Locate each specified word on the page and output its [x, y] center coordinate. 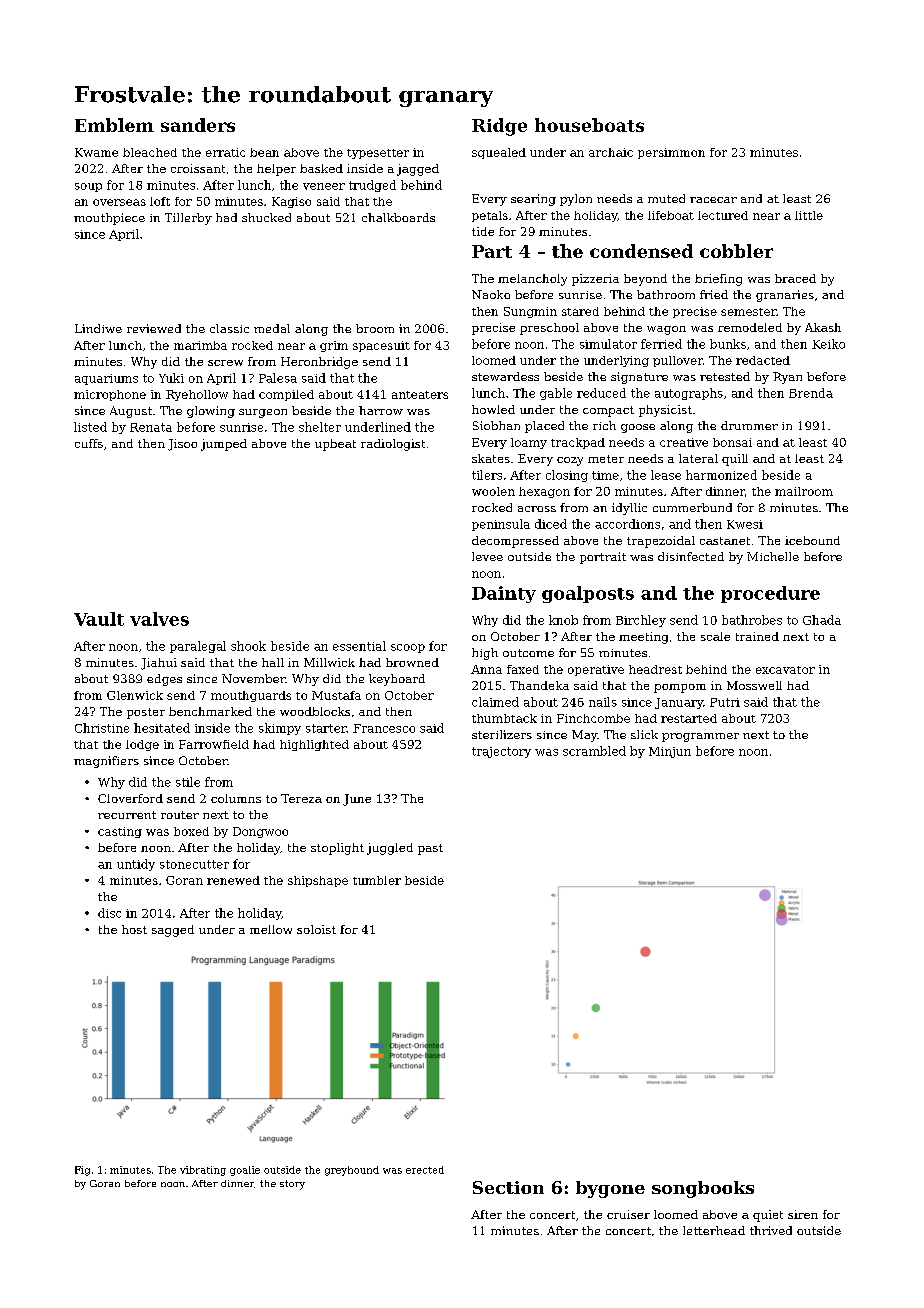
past [430, 849]
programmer [700, 737]
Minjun [670, 752]
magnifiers [106, 762]
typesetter [378, 154]
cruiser [628, 1214]
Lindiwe [98, 328]
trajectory [501, 752]
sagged [173, 931]
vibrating [203, 1171]
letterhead [714, 1230]
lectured [723, 215]
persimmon [671, 153]
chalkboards [398, 217]
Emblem [114, 125]
